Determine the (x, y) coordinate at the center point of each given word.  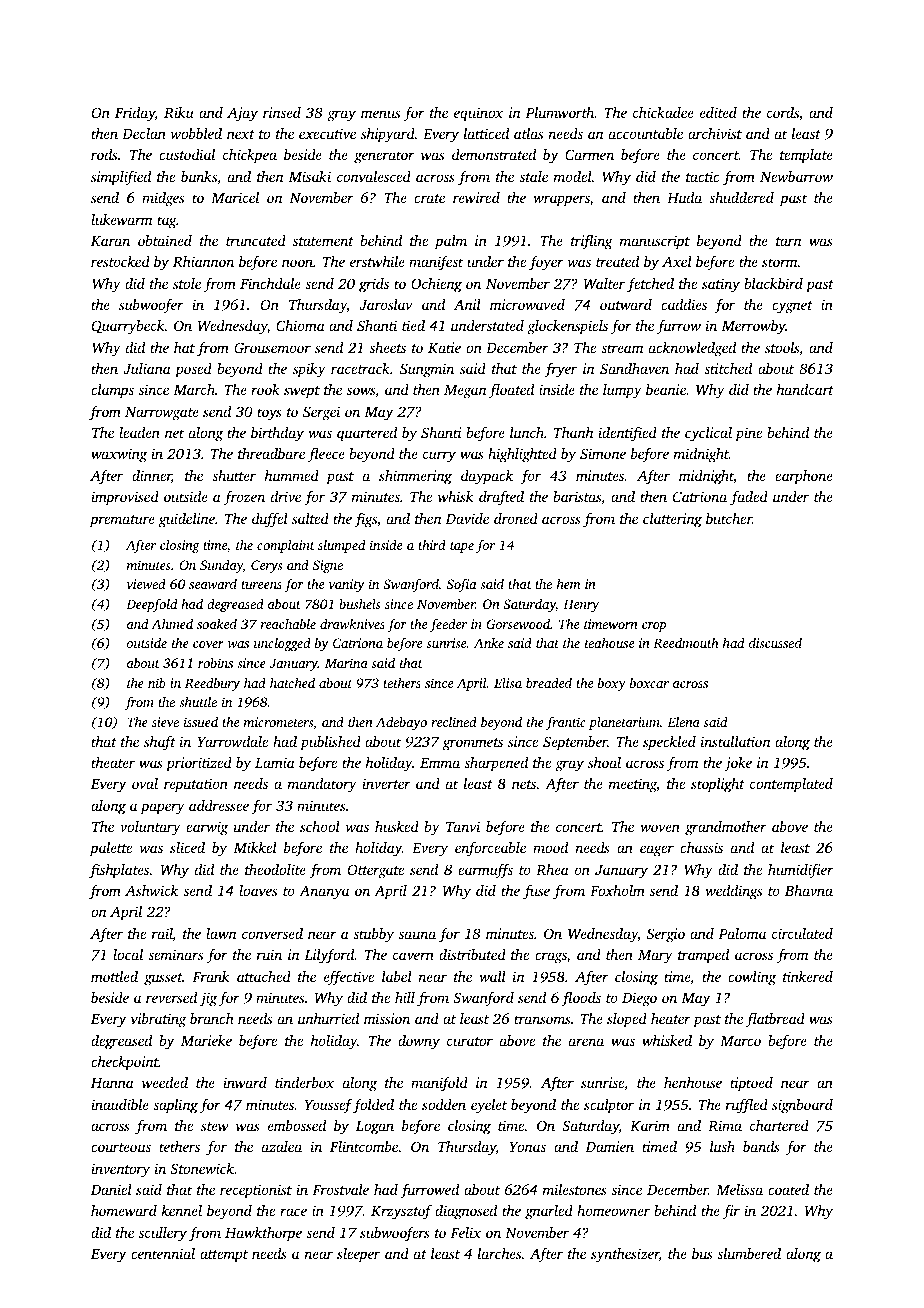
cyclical (708, 434)
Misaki (309, 176)
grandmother (726, 828)
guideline (187, 520)
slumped (341, 546)
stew (215, 1126)
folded (373, 1106)
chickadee (663, 112)
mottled (114, 976)
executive (327, 133)
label (397, 976)
